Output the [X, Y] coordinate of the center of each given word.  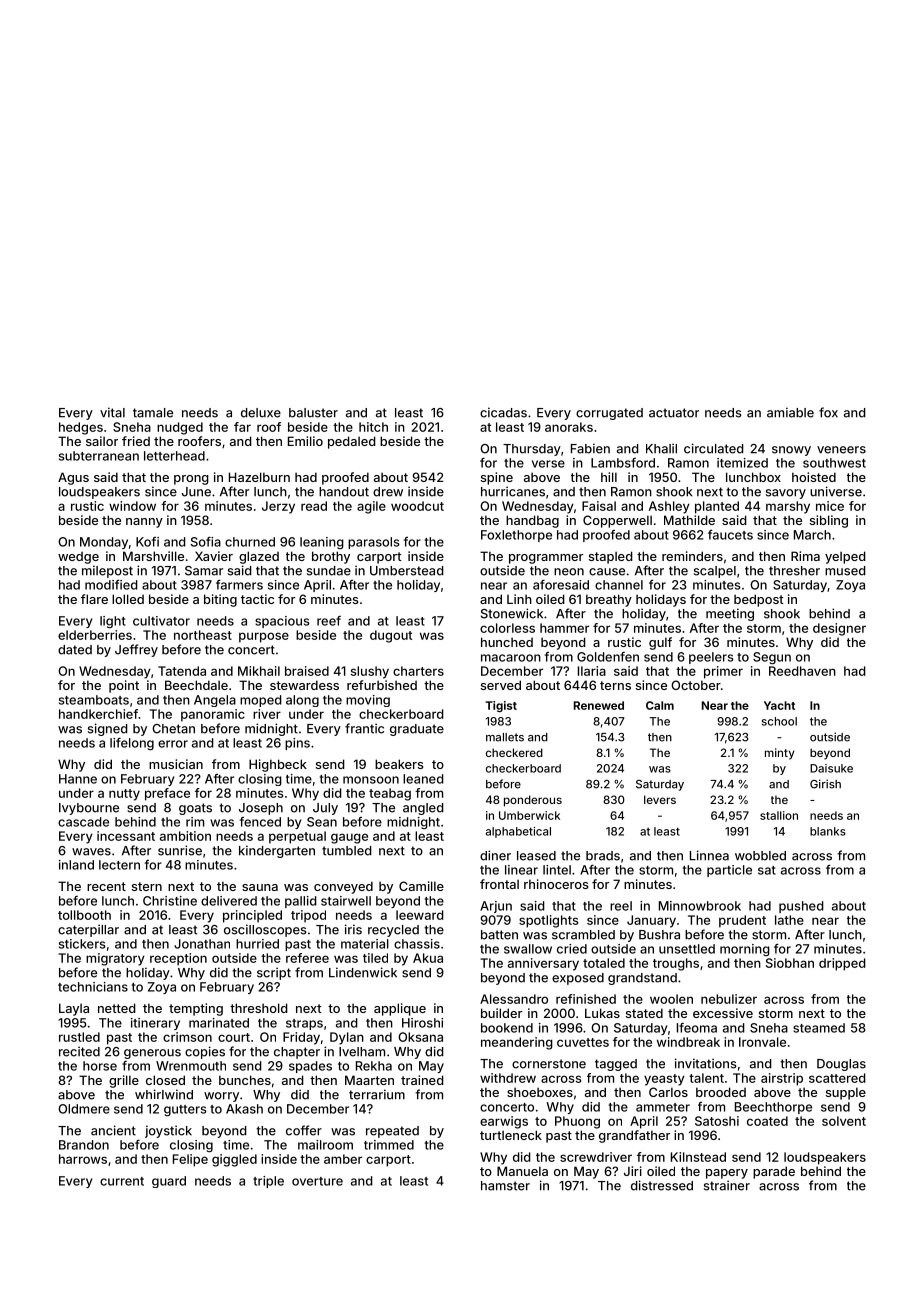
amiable [790, 412]
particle [729, 871]
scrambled [583, 935]
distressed [662, 1185]
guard [169, 1182]
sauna [260, 887]
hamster [505, 1186]
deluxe [261, 413]
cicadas [503, 412]
